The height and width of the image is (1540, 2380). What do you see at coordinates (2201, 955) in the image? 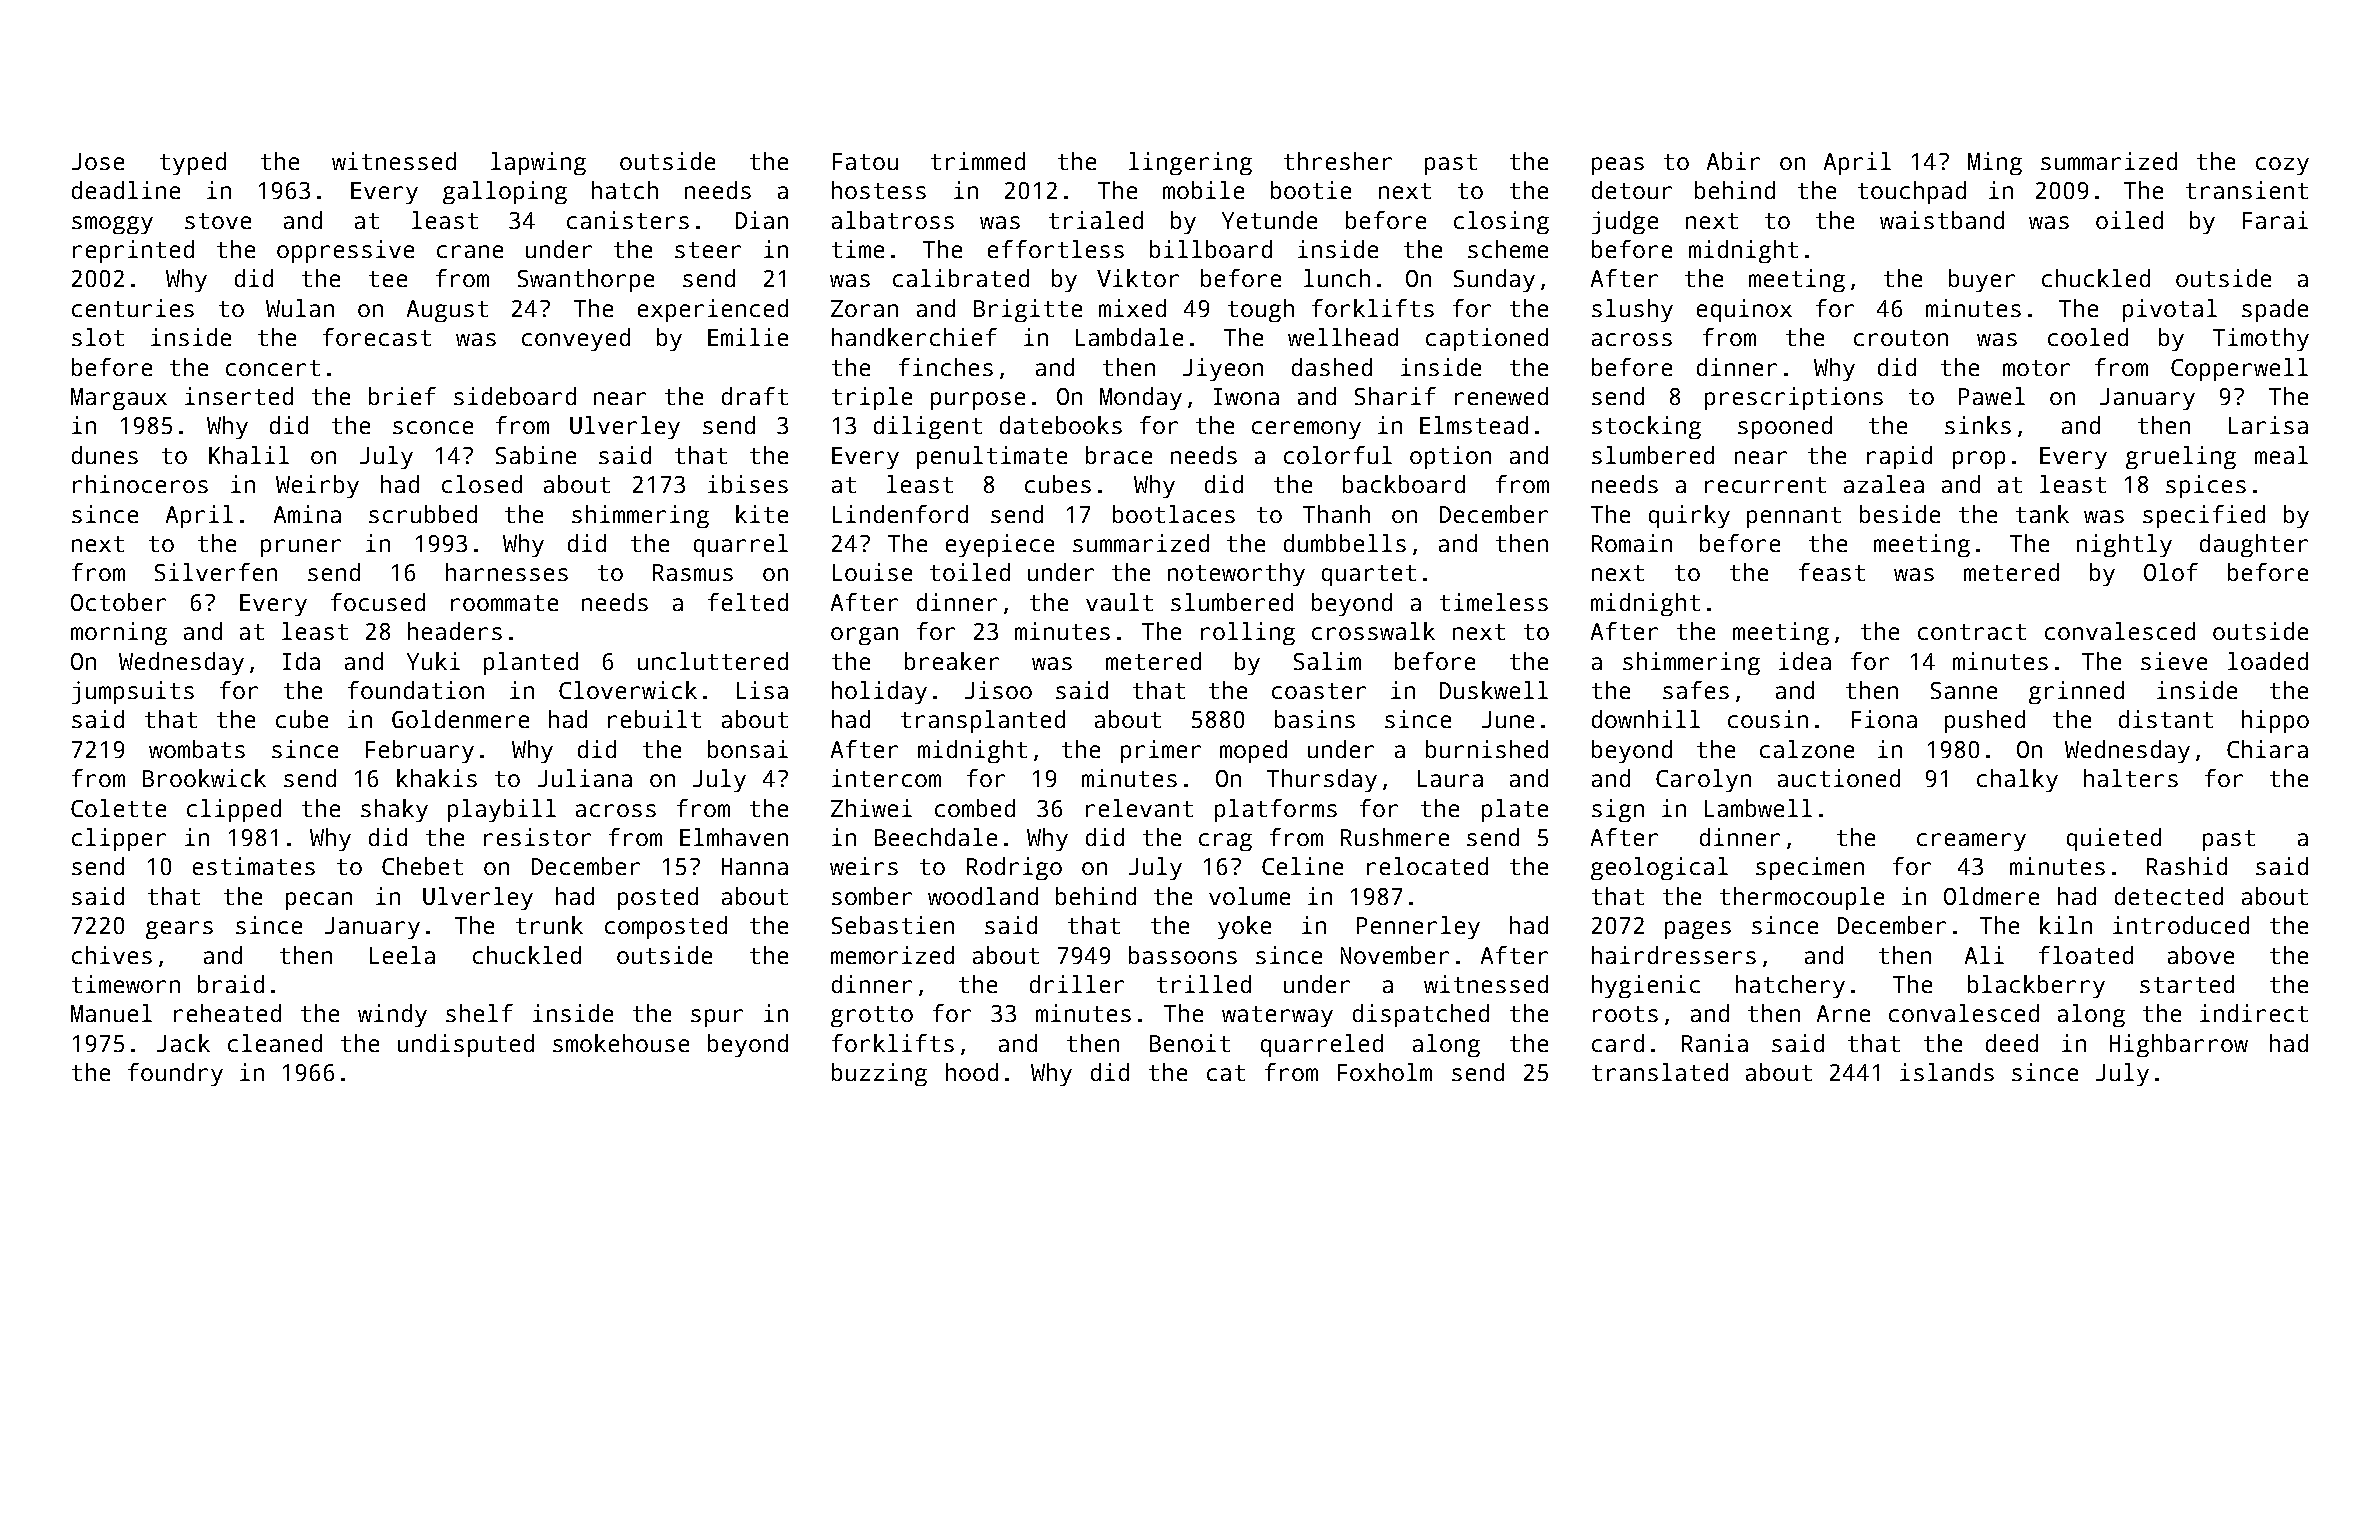
I see `above` at bounding box center [2201, 955].
